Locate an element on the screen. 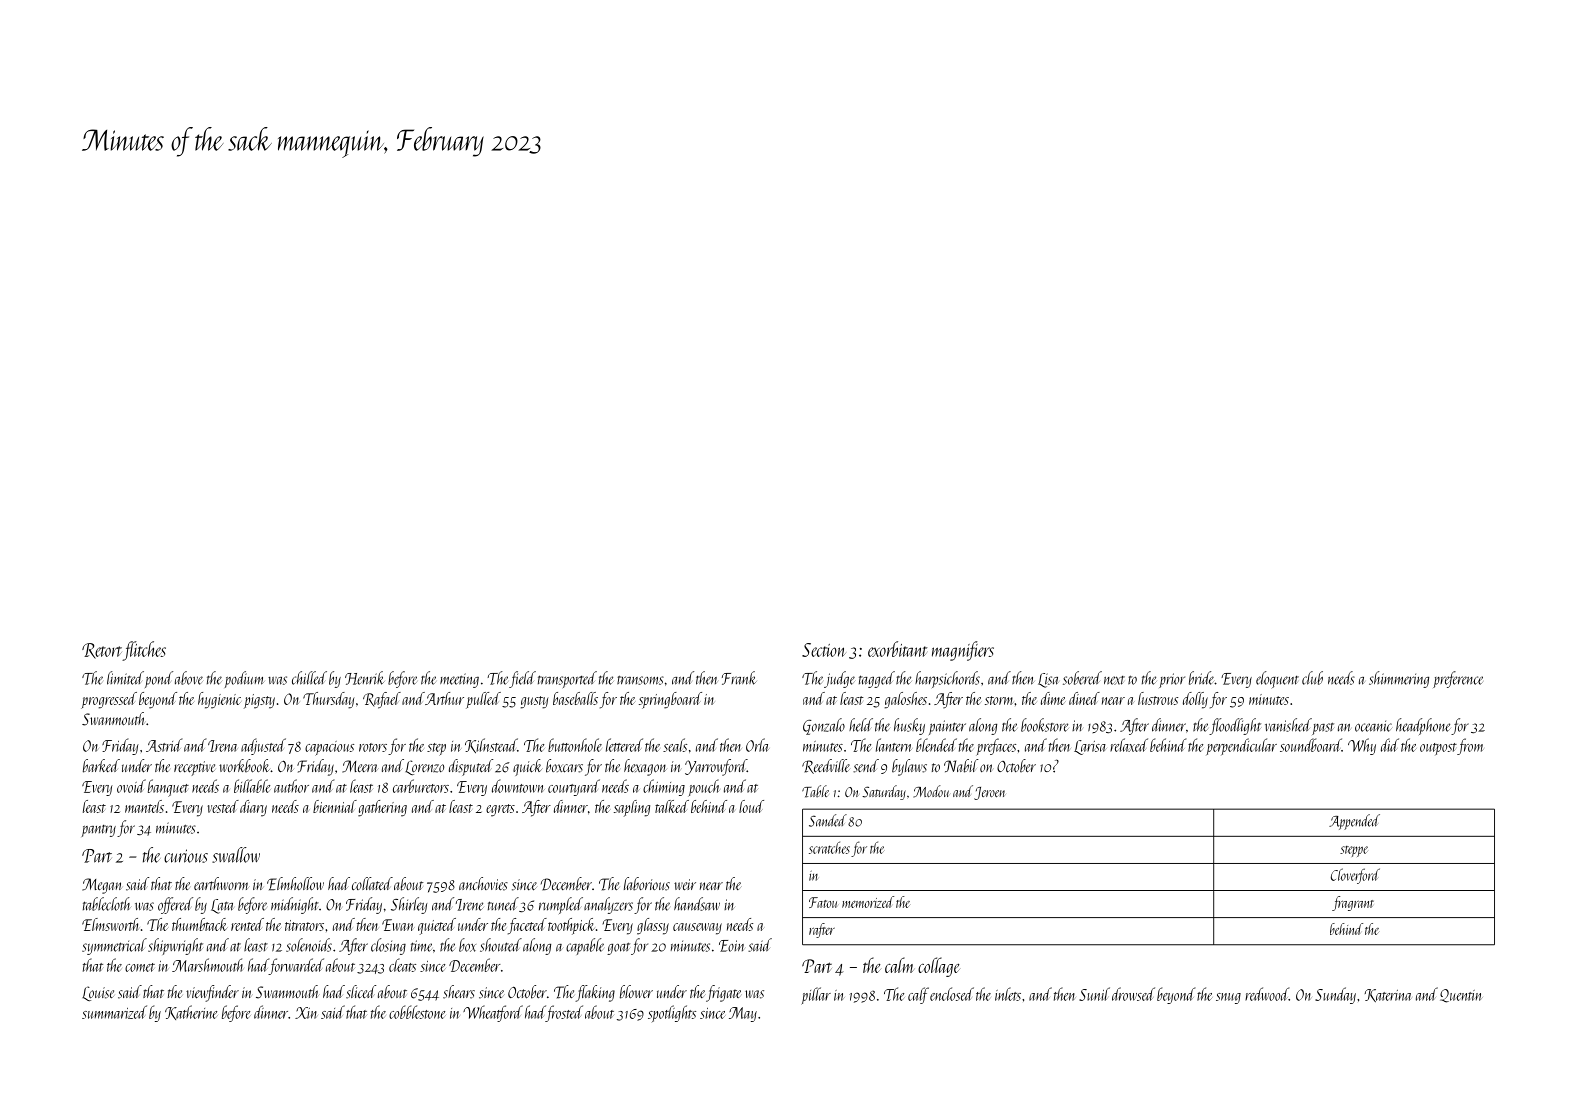 This screenshot has height=1115, width=1577. club is located at coordinates (1312, 678).
